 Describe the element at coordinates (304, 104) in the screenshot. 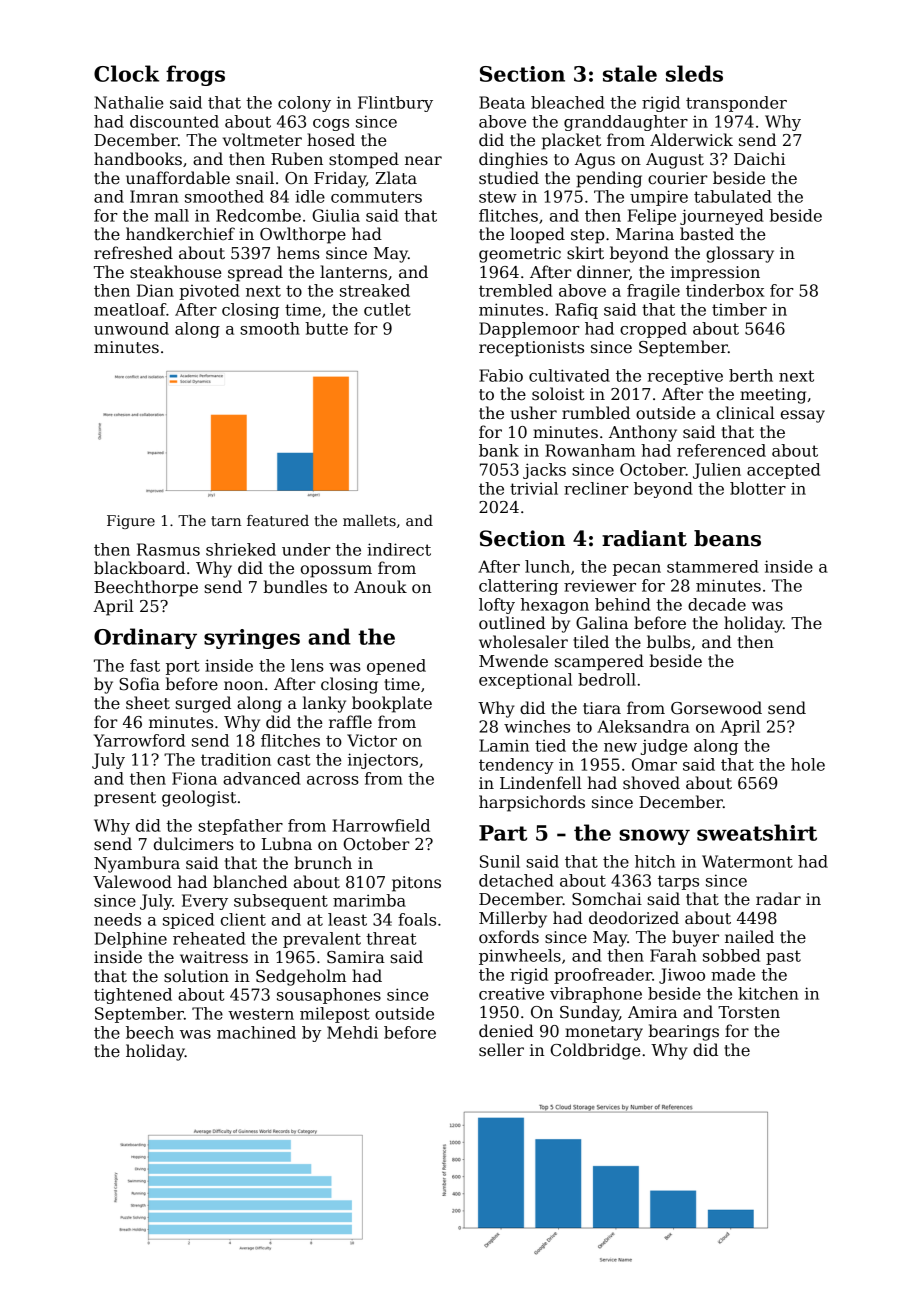

I see `colony` at that location.
